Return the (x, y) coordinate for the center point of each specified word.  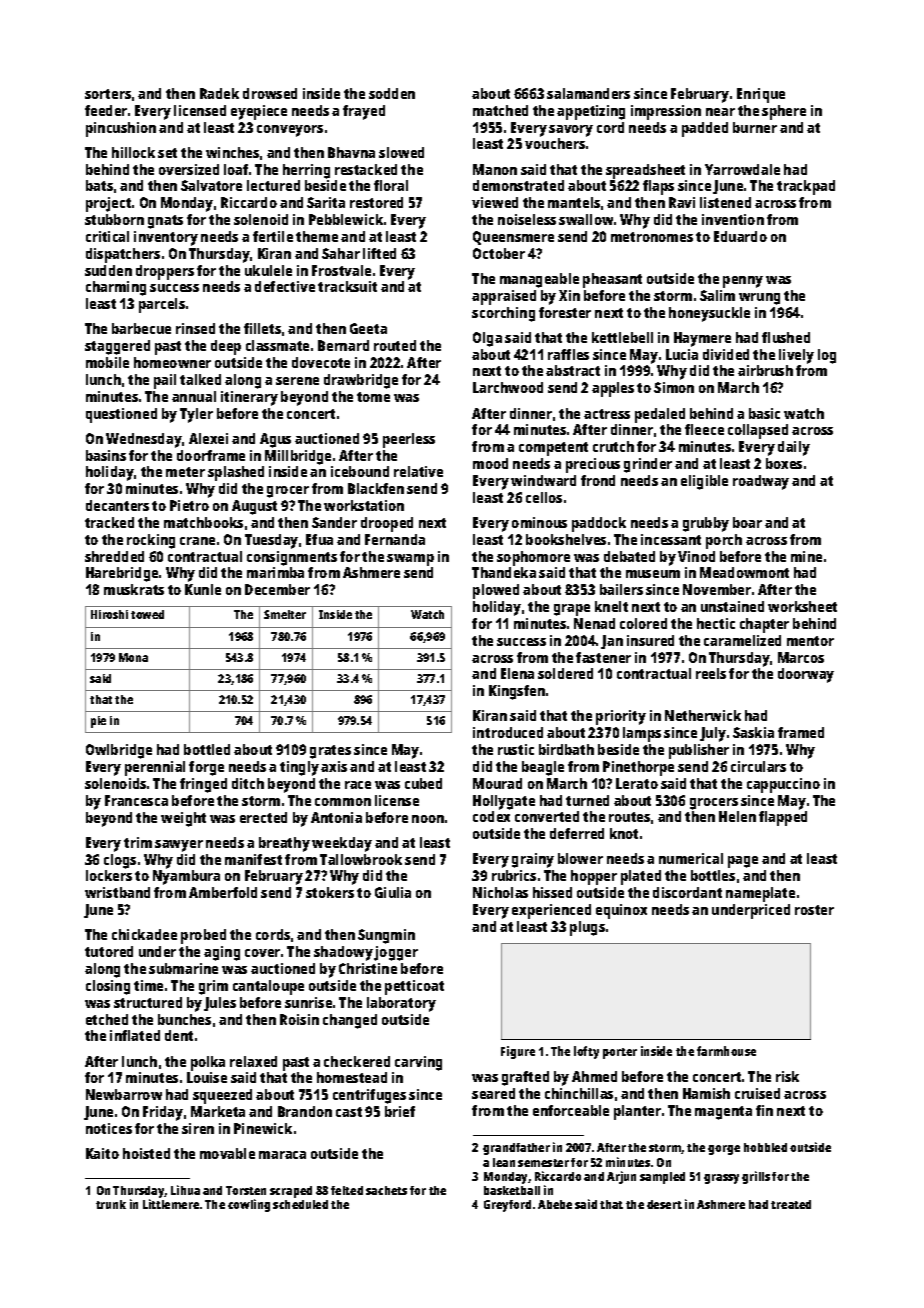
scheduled (300, 1204)
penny (743, 282)
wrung (759, 299)
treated (791, 1204)
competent (553, 449)
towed (147, 614)
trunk (111, 1204)
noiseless (527, 219)
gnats (165, 222)
